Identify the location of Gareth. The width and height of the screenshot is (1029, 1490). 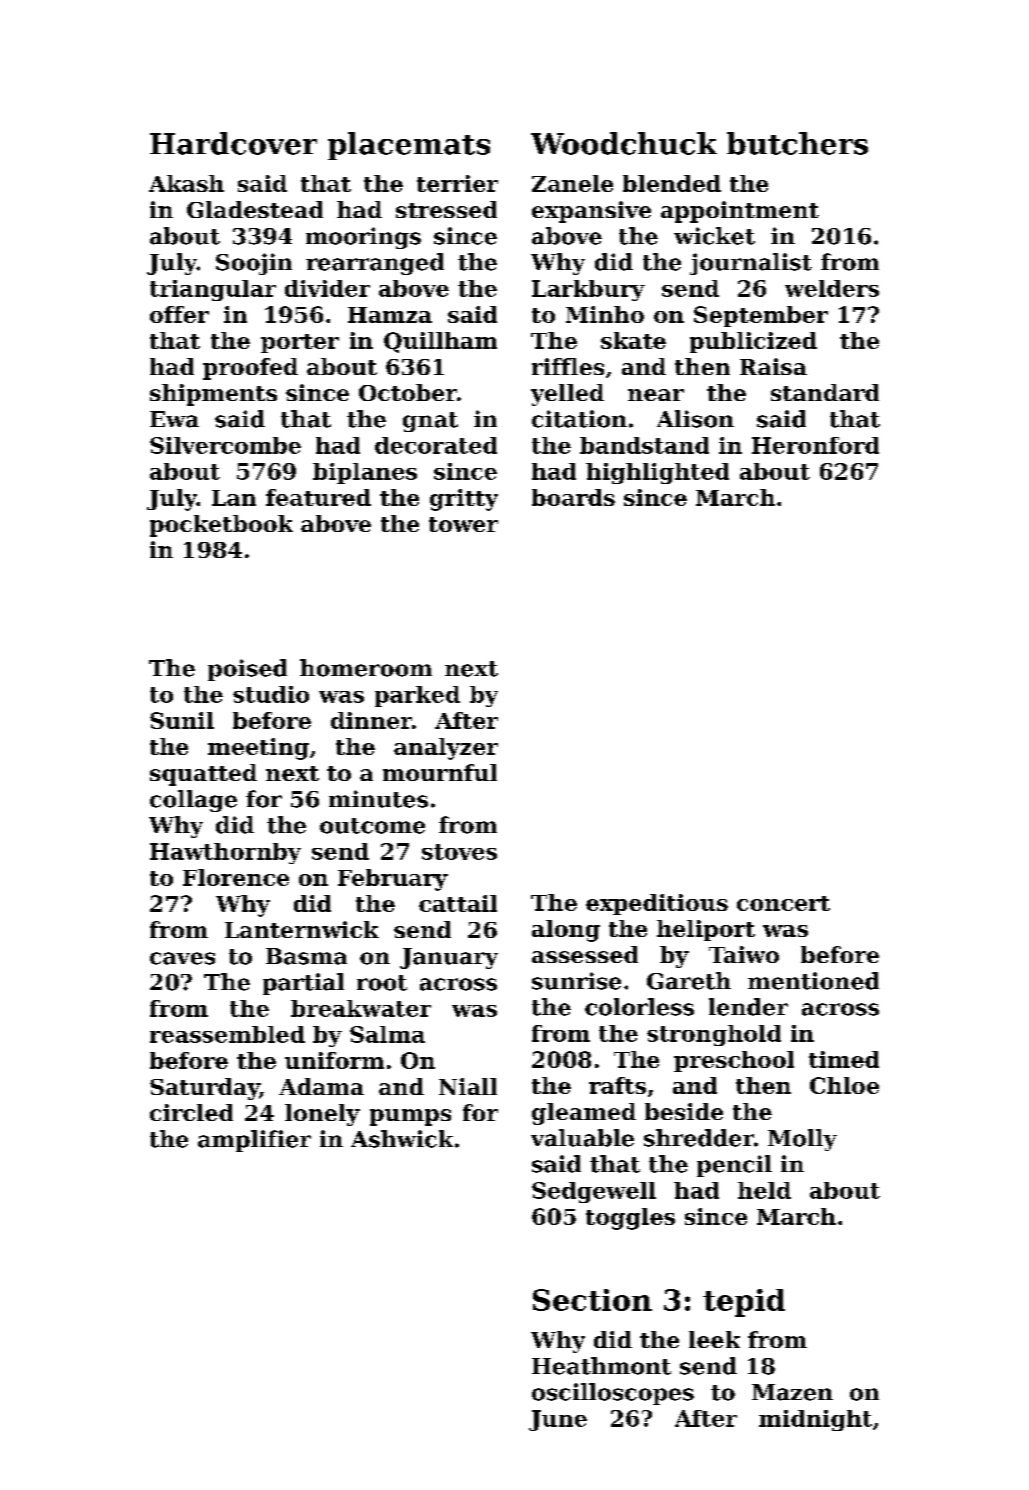
(689, 981).
